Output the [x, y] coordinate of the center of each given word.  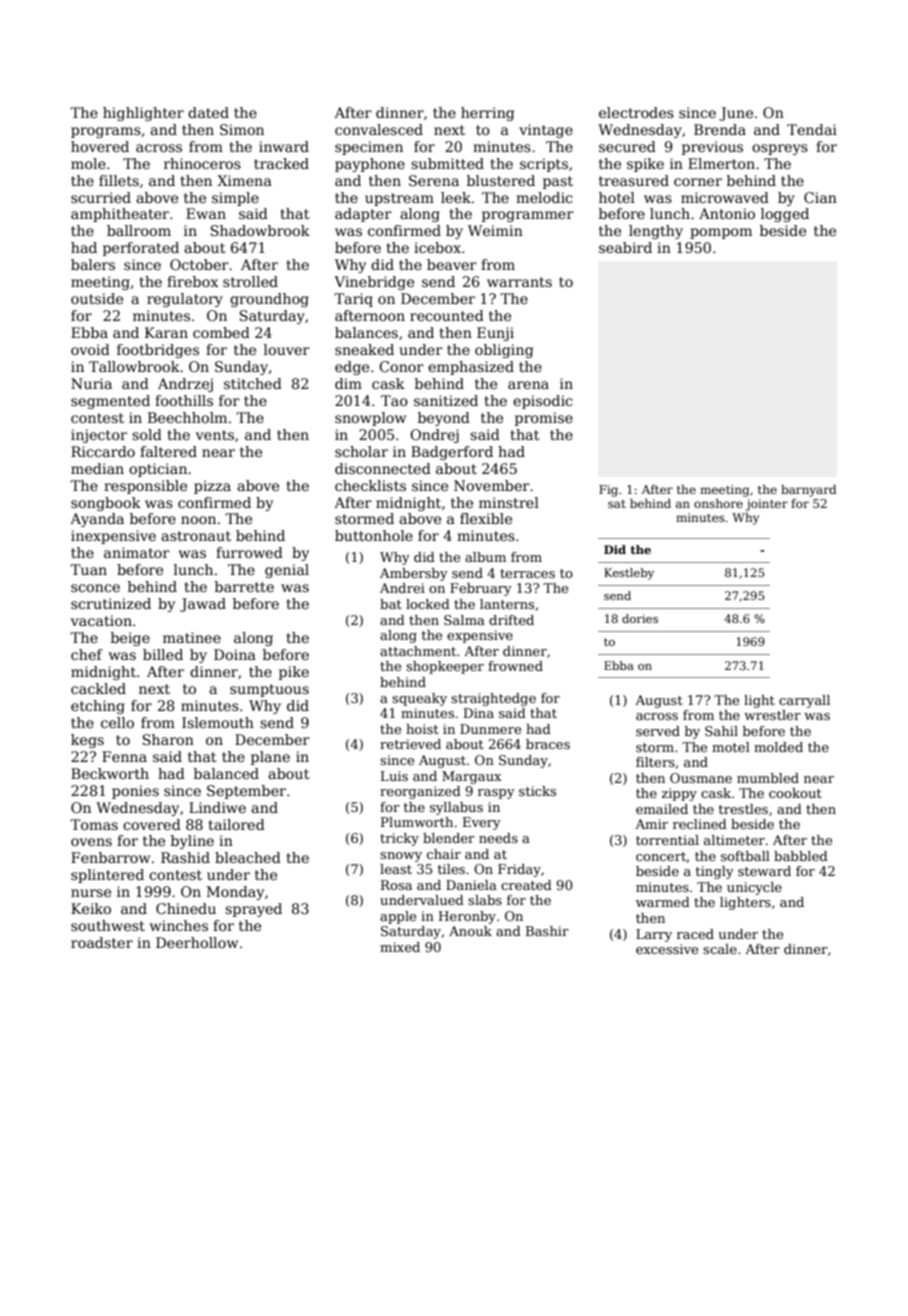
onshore [718, 503]
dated [208, 112]
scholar [361, 451]
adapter [363, 215]
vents [215, 435]
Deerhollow [197, 942]
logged [785, 215]
